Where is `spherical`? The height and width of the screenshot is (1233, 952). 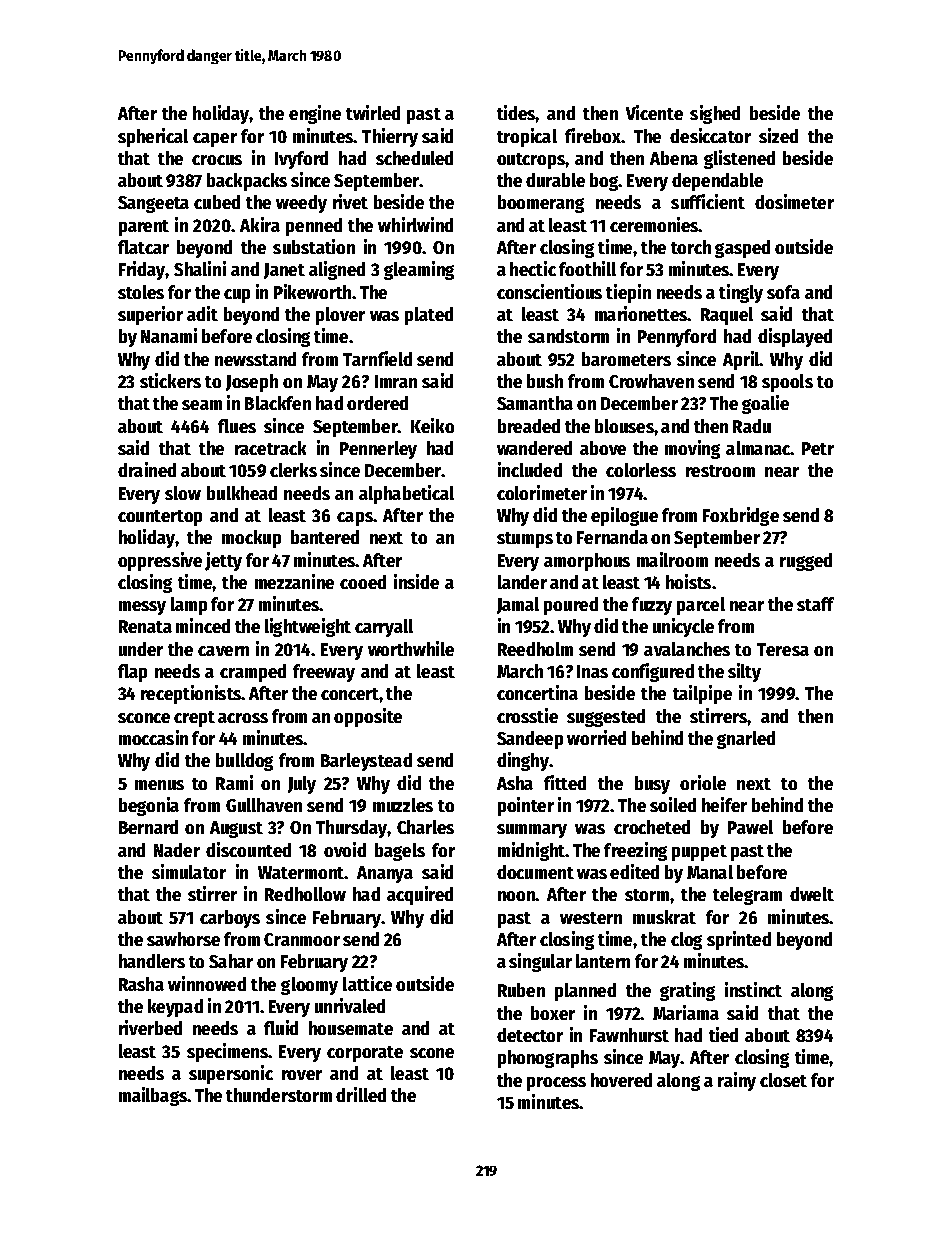
spherical is located at coordinates (153, 137).
